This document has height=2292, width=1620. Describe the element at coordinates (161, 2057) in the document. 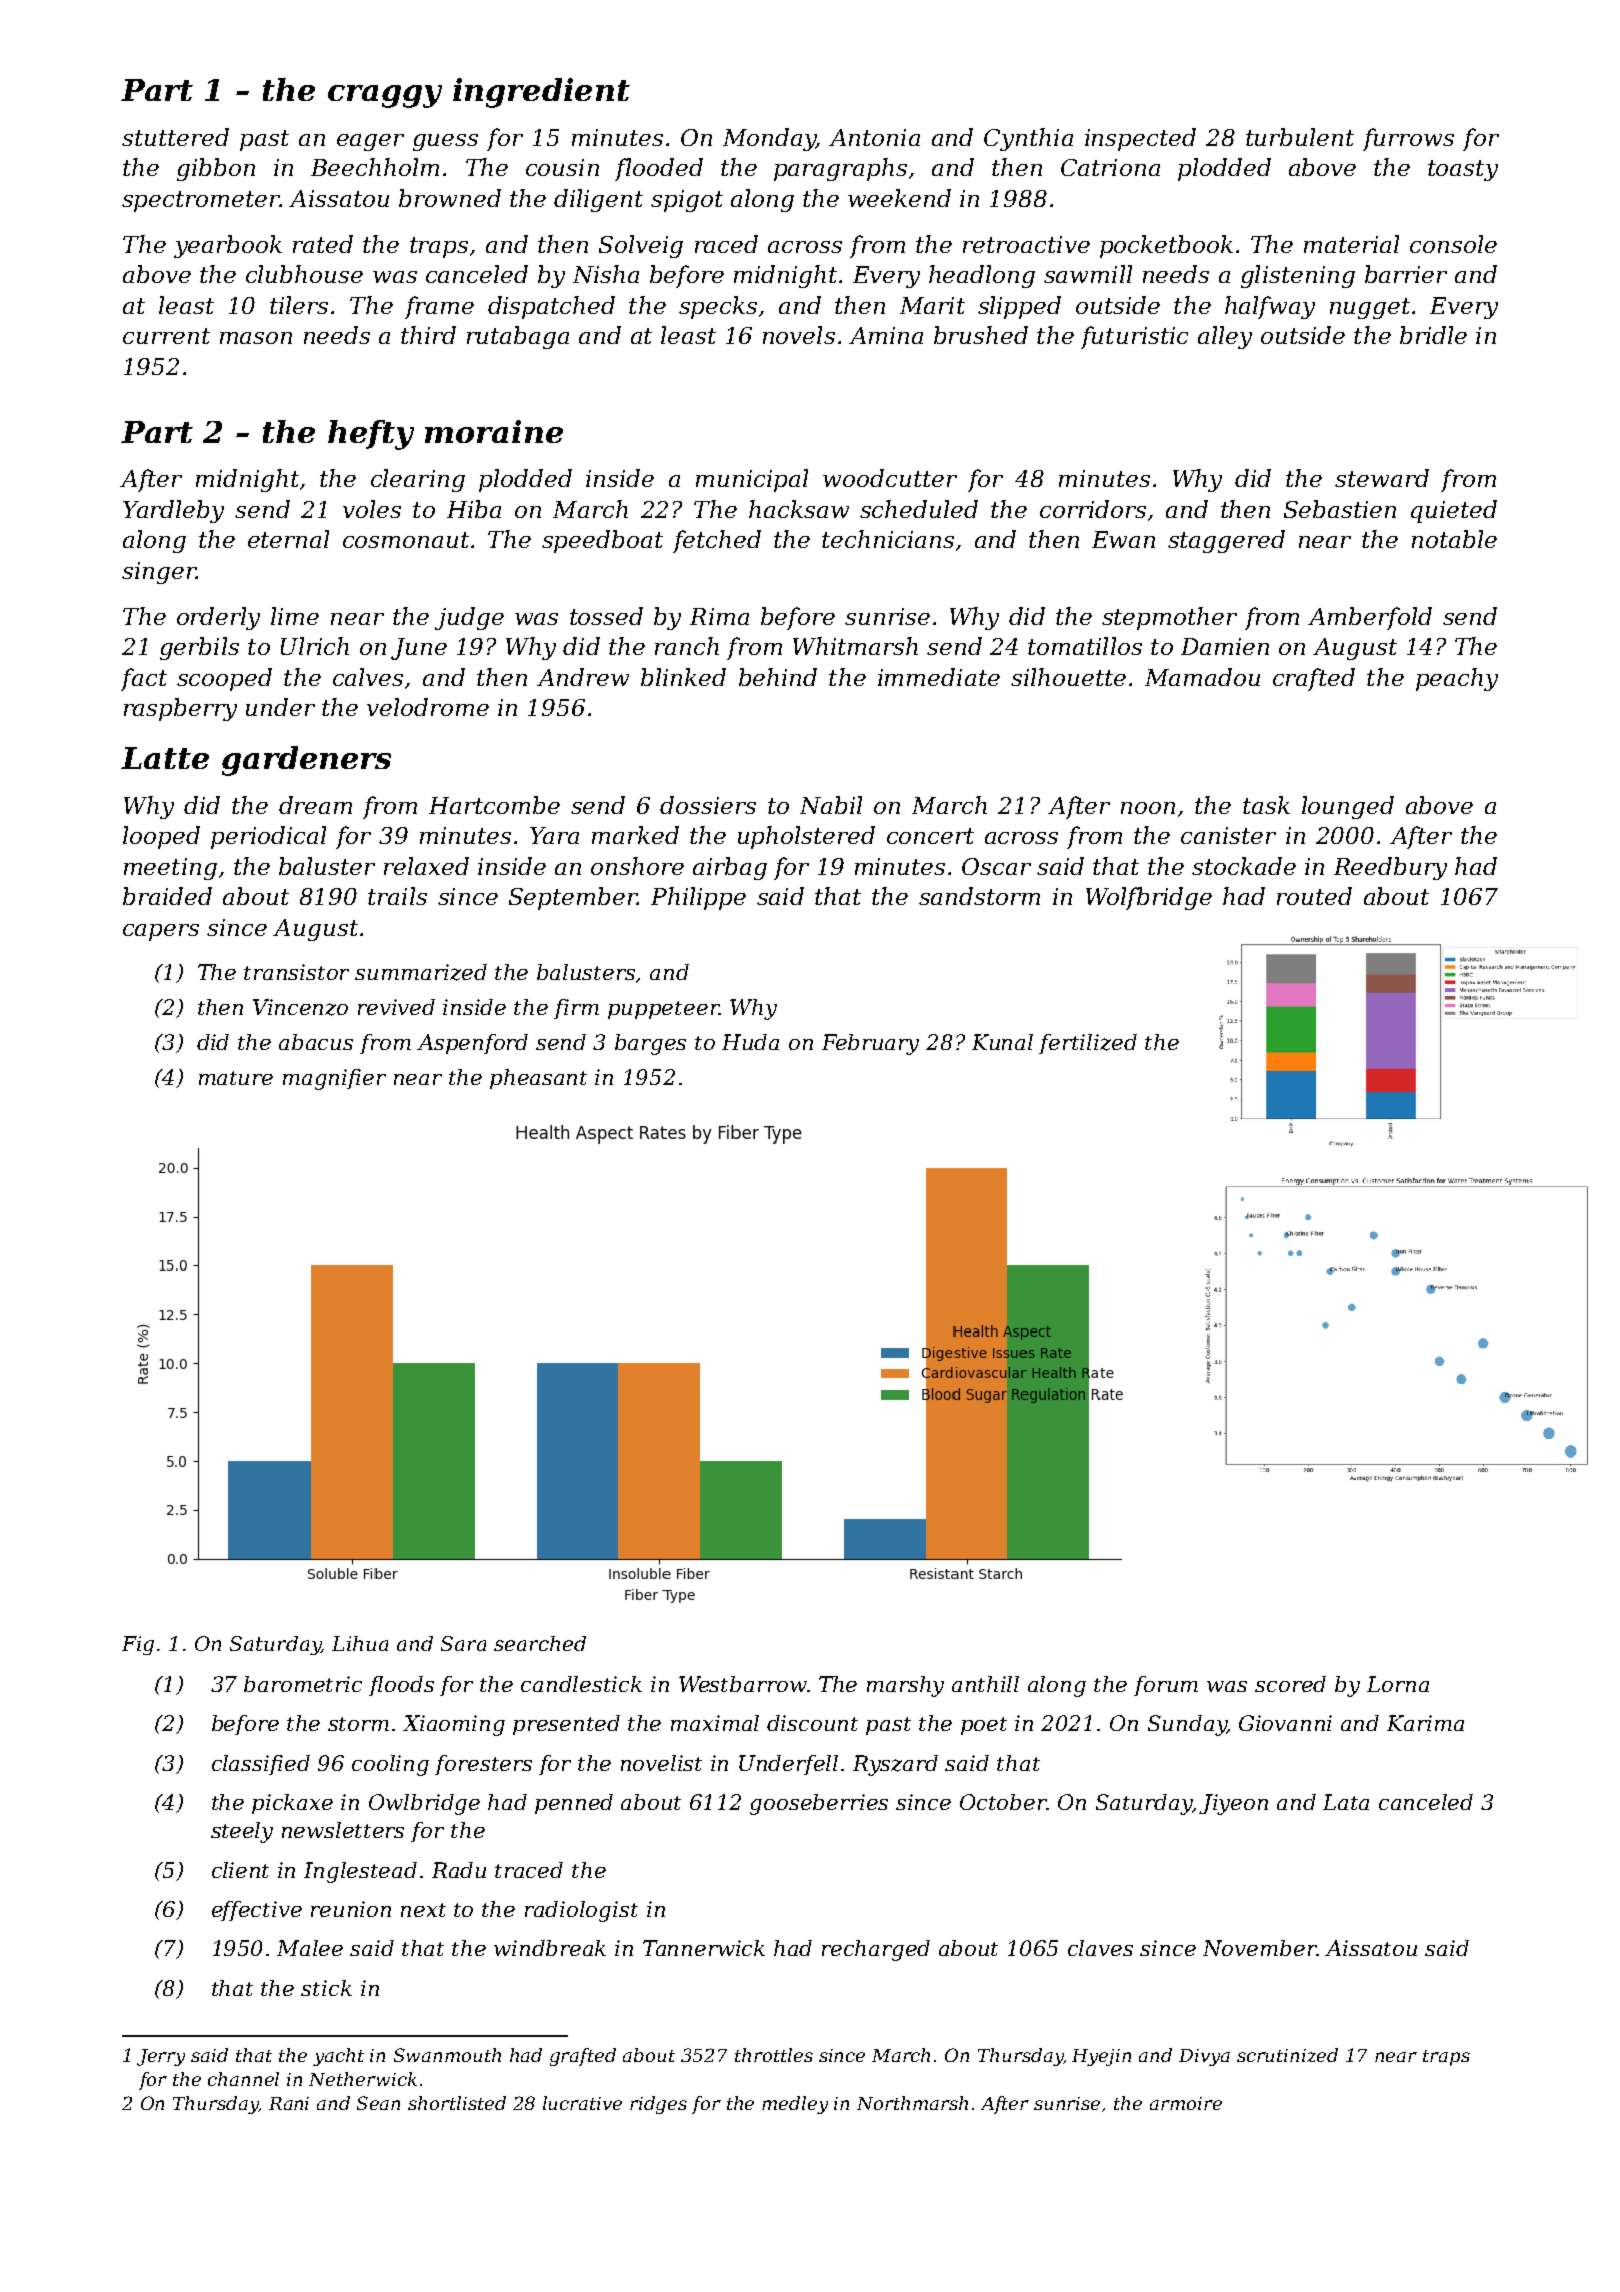

I see `Jerry` at that location.
